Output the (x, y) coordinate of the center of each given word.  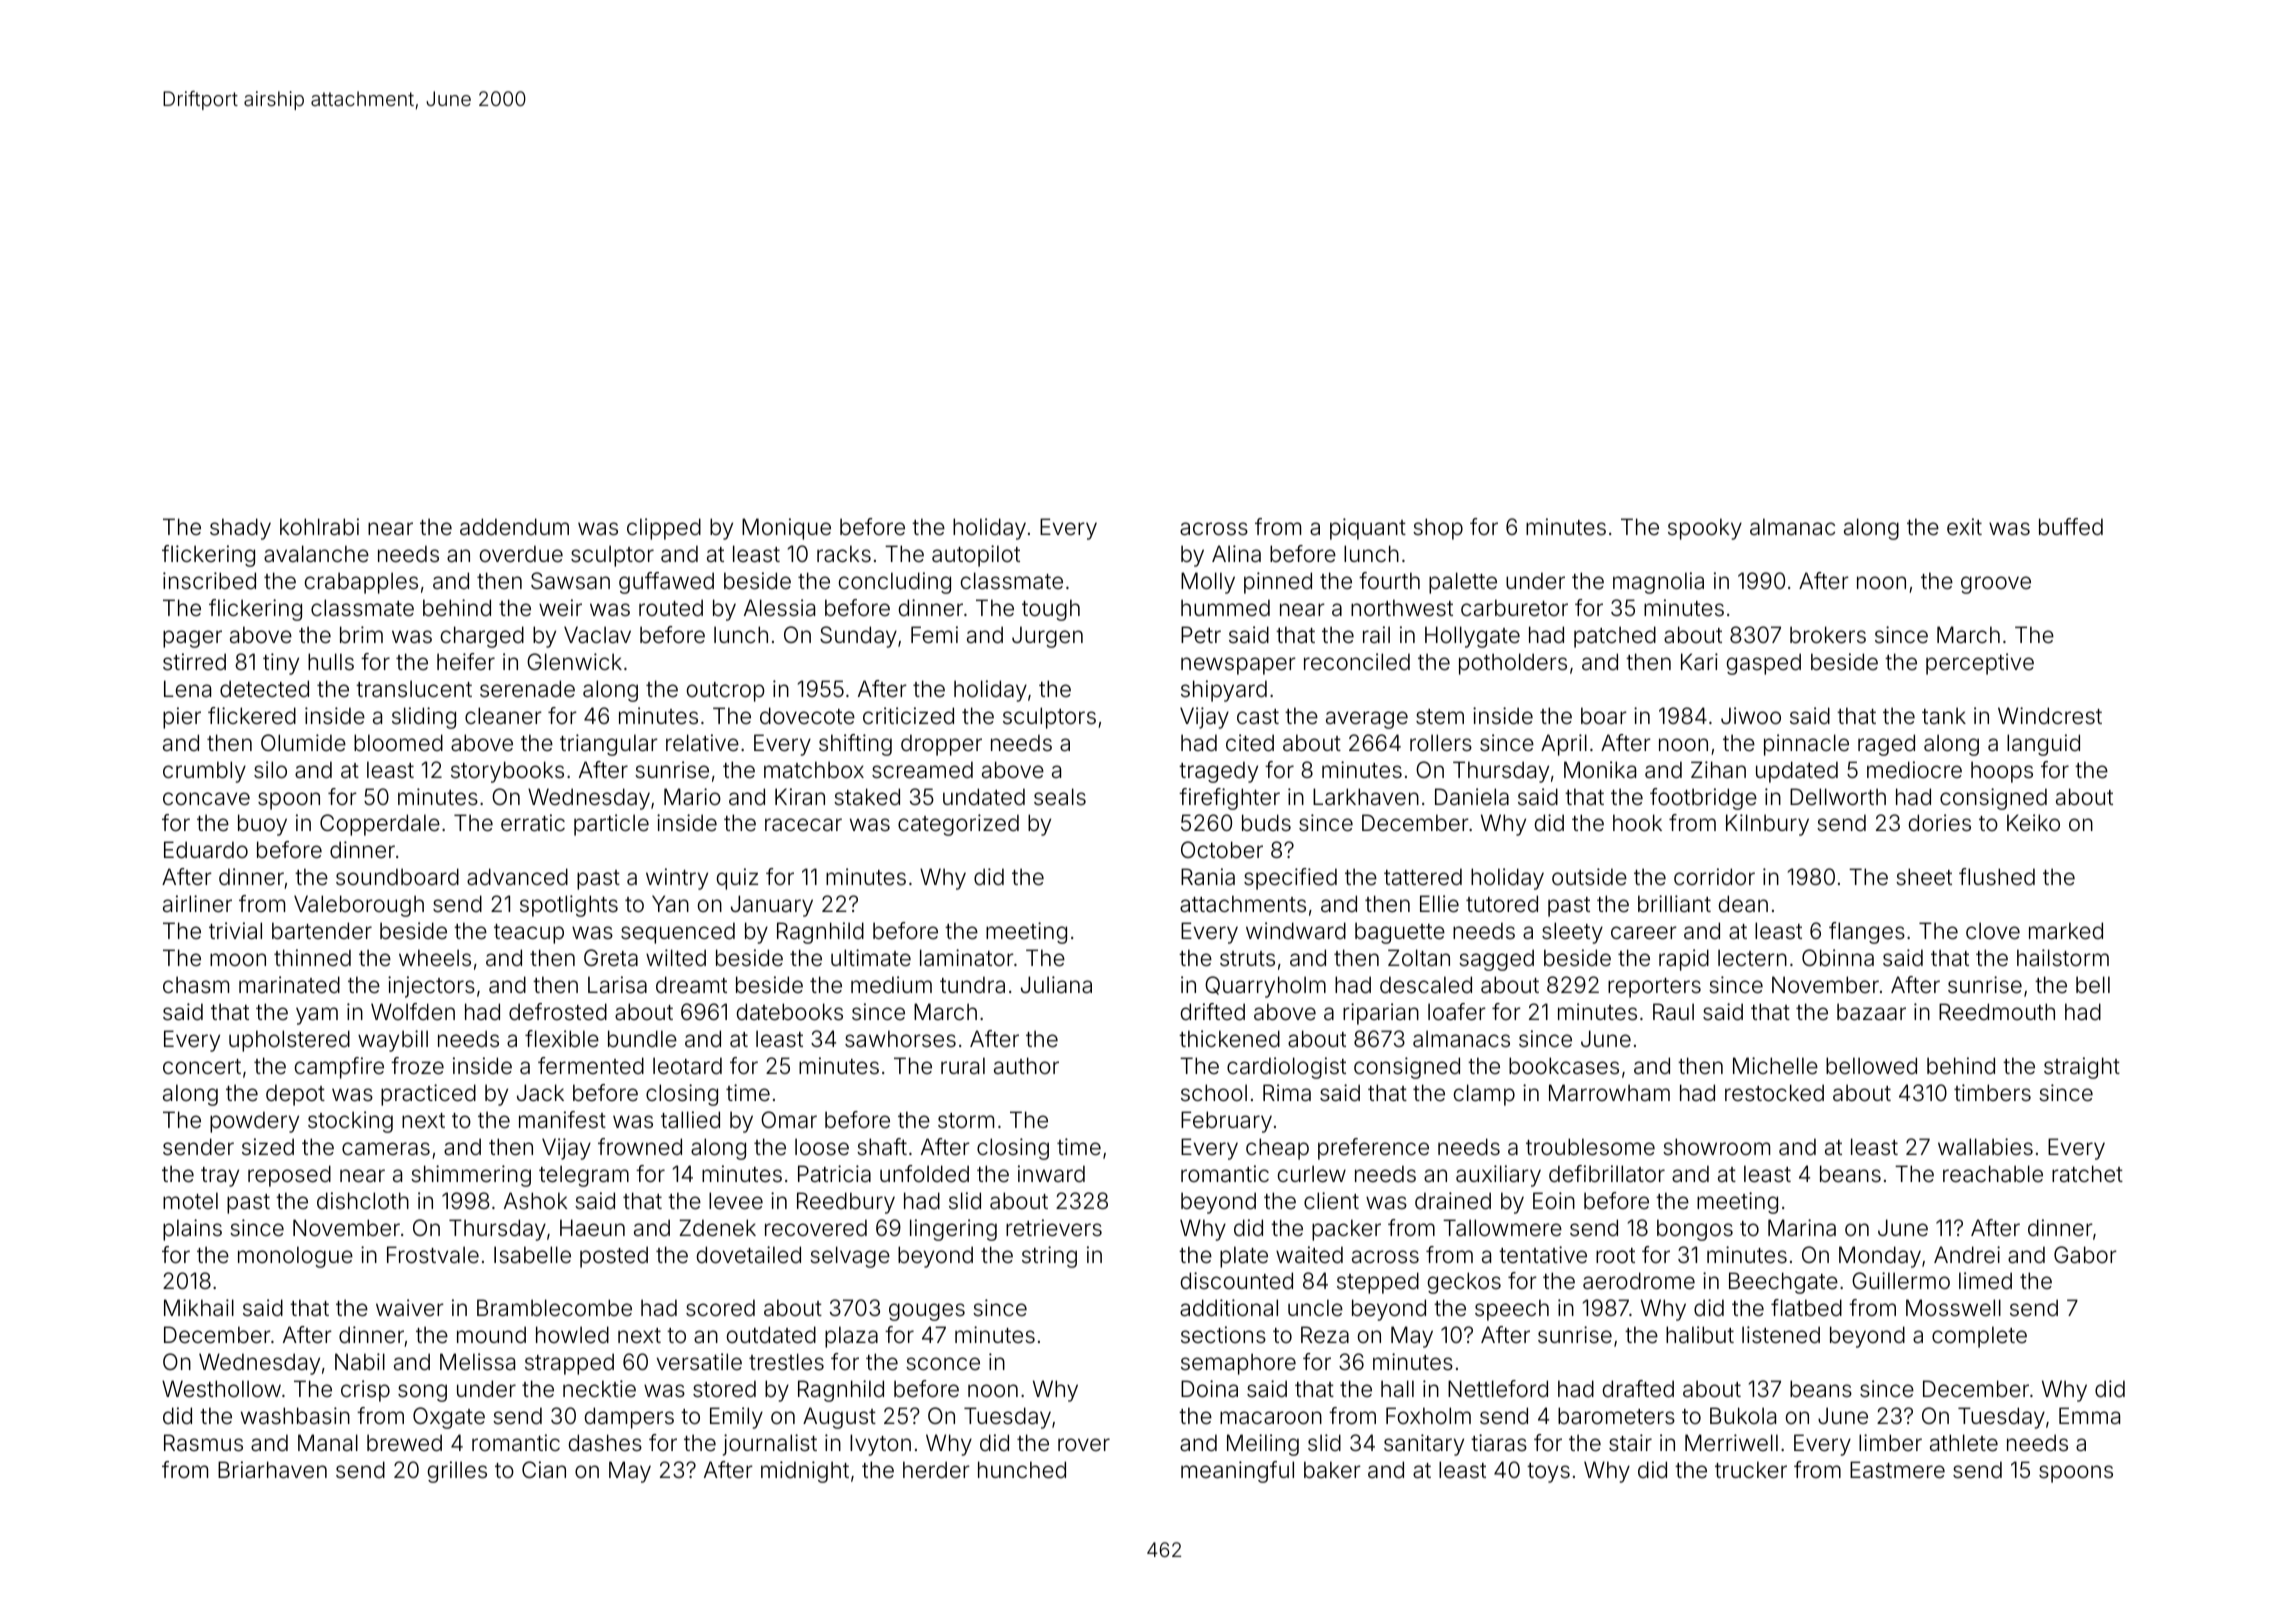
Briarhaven (272, 1470)
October (1222, 850)
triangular (609, 745)
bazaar (1871, 1012)
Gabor (2085, 1255)
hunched (1022, 1470)
